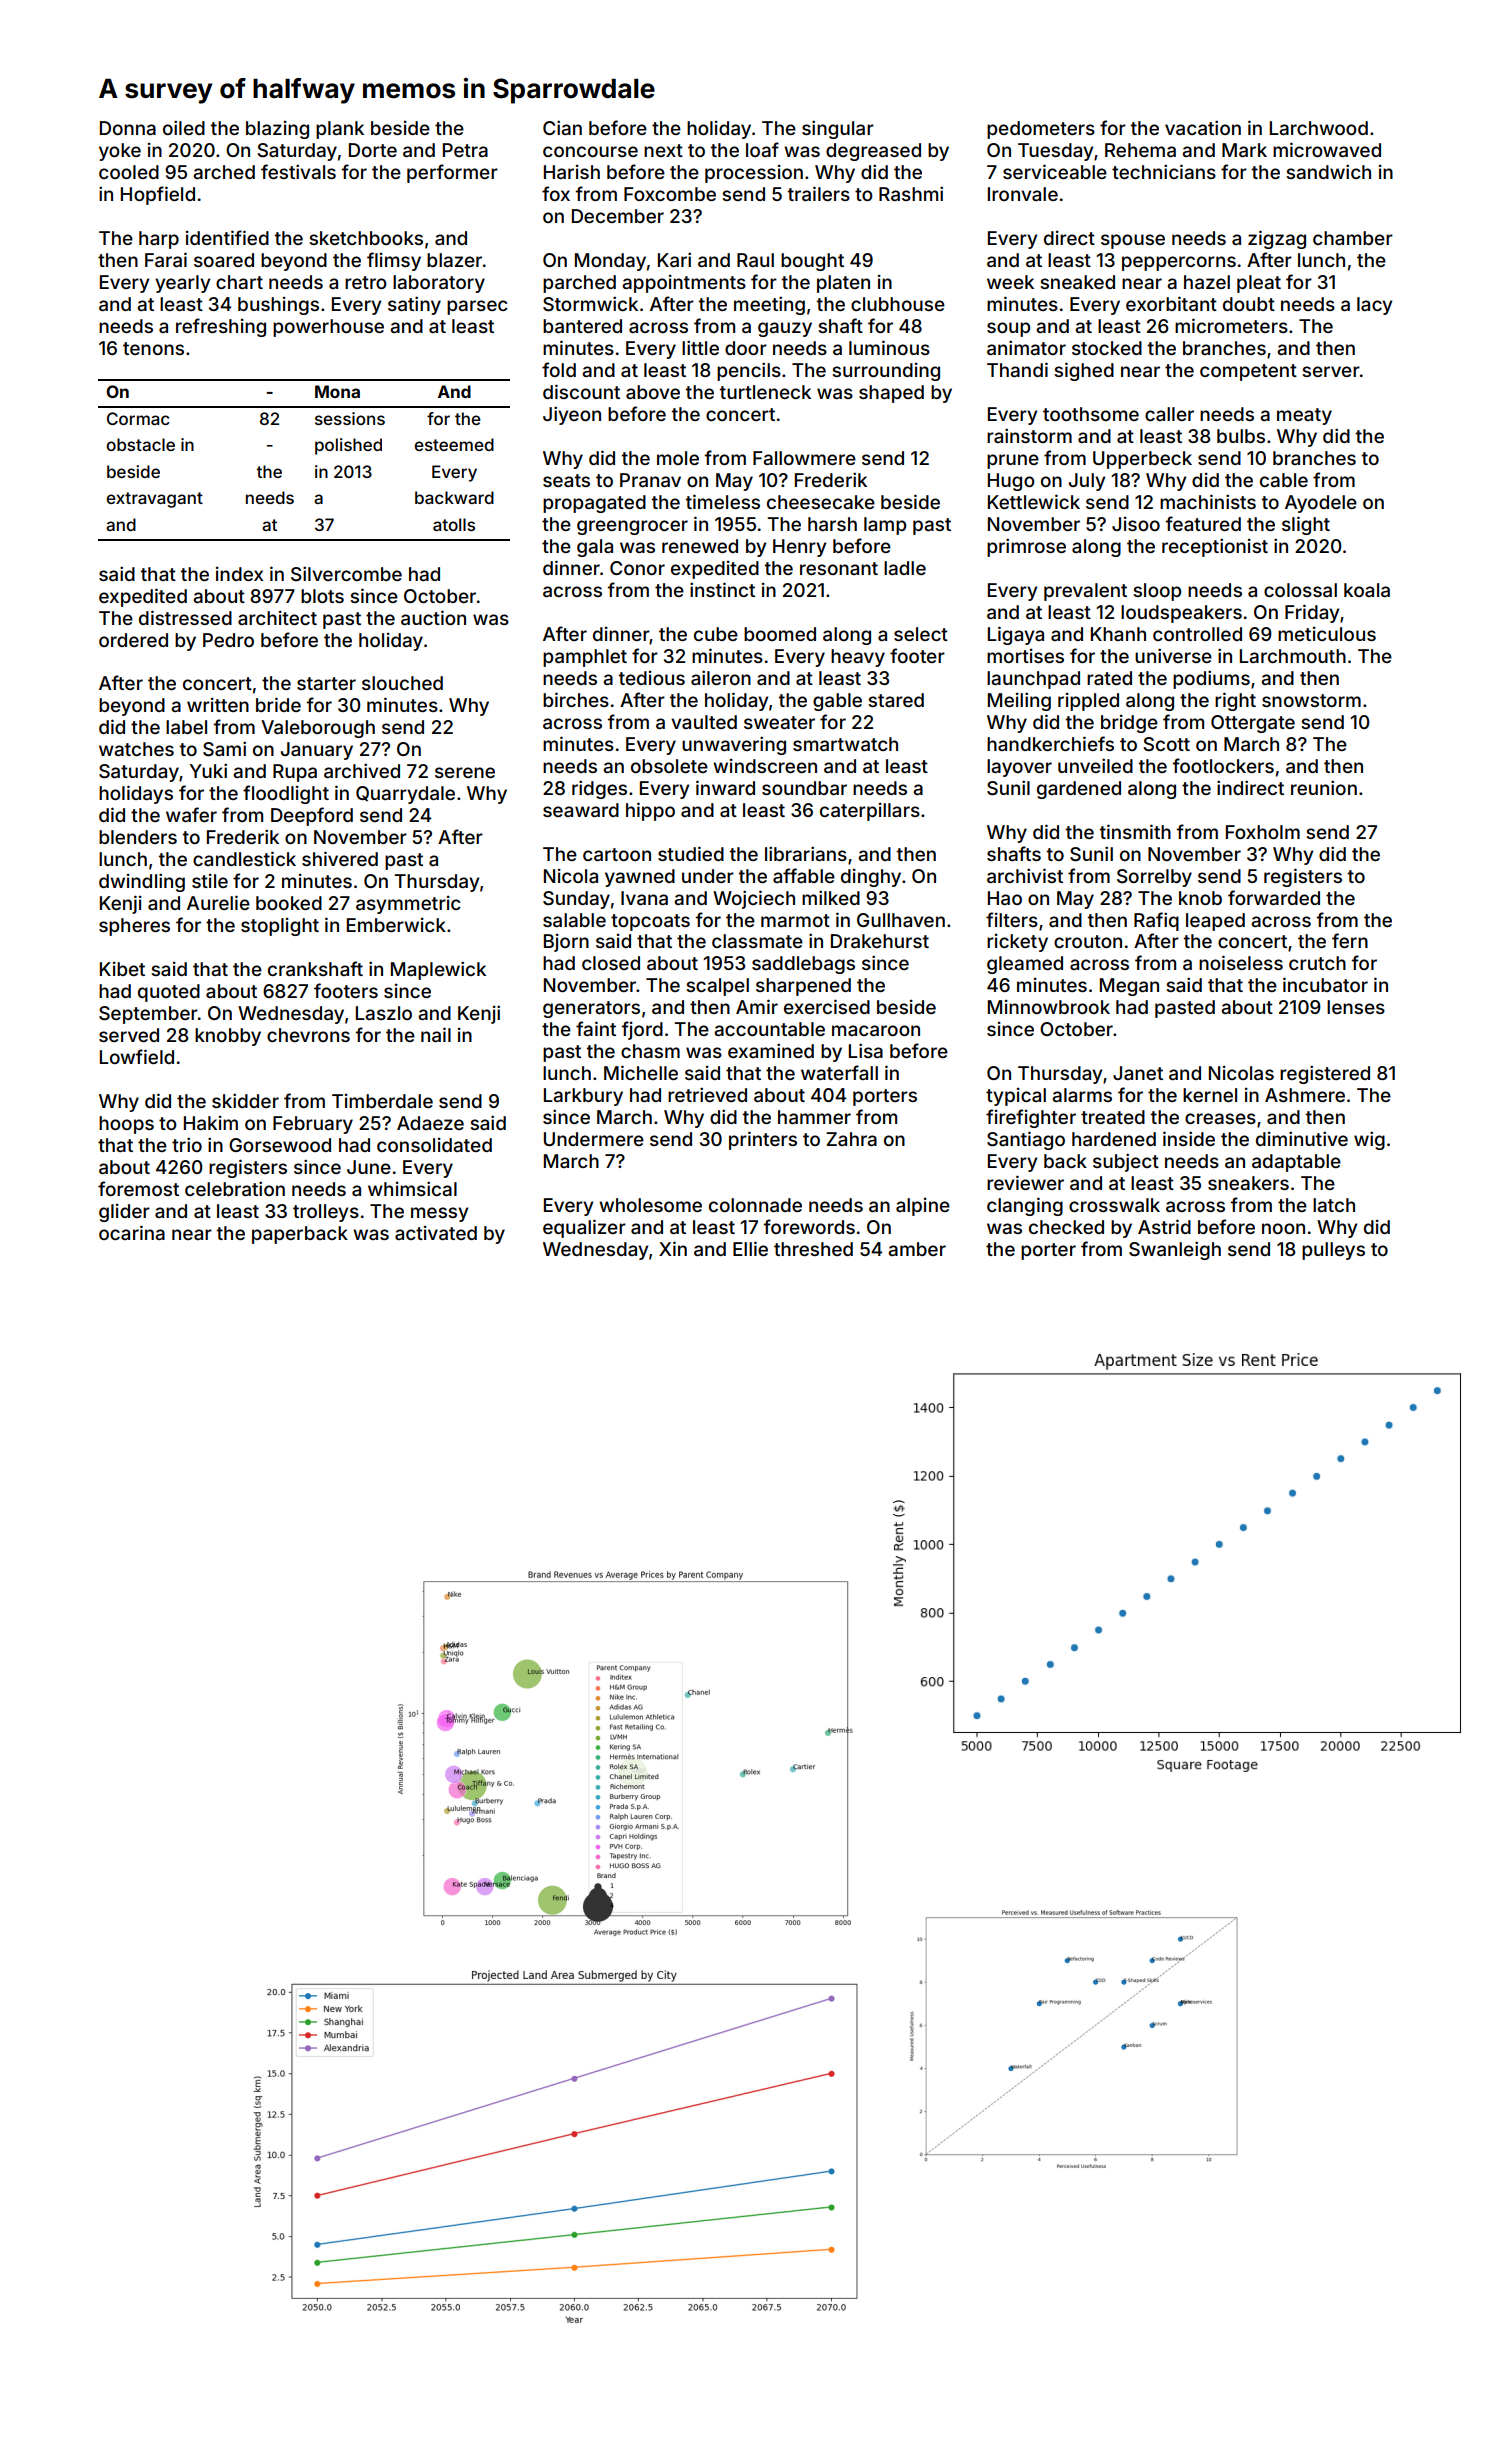 Image resolution: width=1496 pixels, height=2464 pixels. Describe the element at coordinates (1077, 282) in the document. I see `sneaked` at that location.
